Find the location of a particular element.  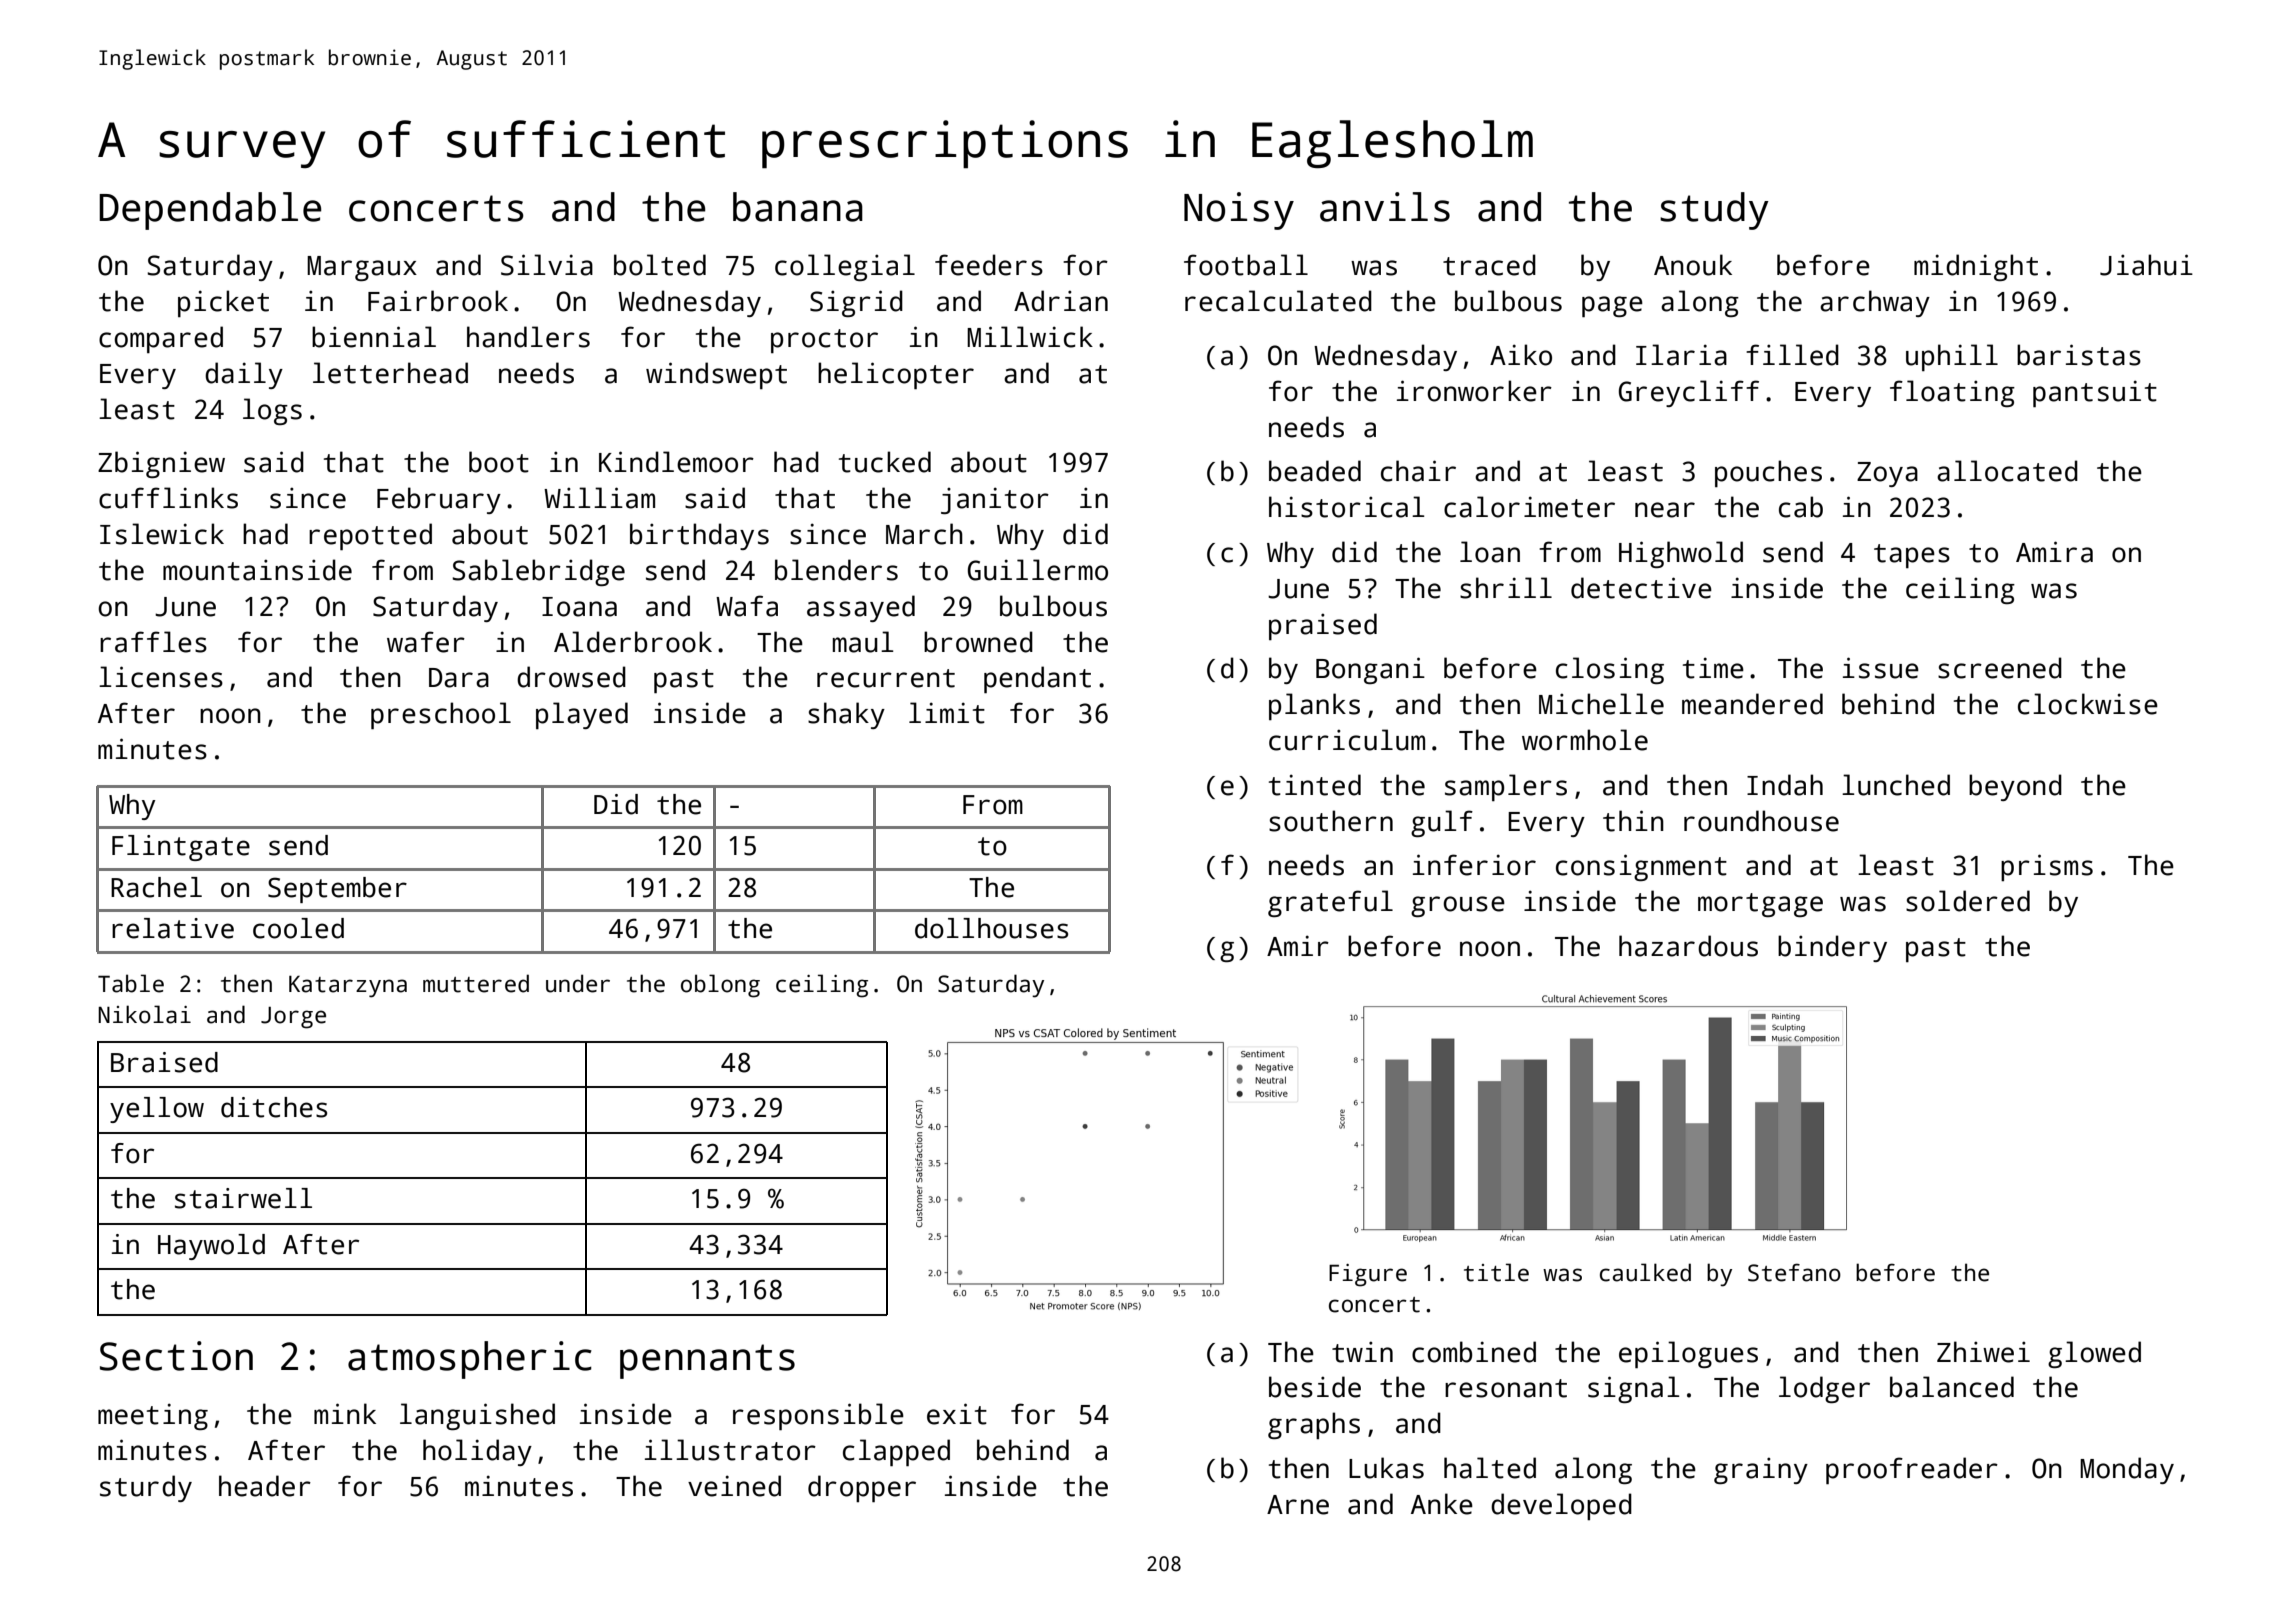

Dependable is located at coordinates (210, 211).
